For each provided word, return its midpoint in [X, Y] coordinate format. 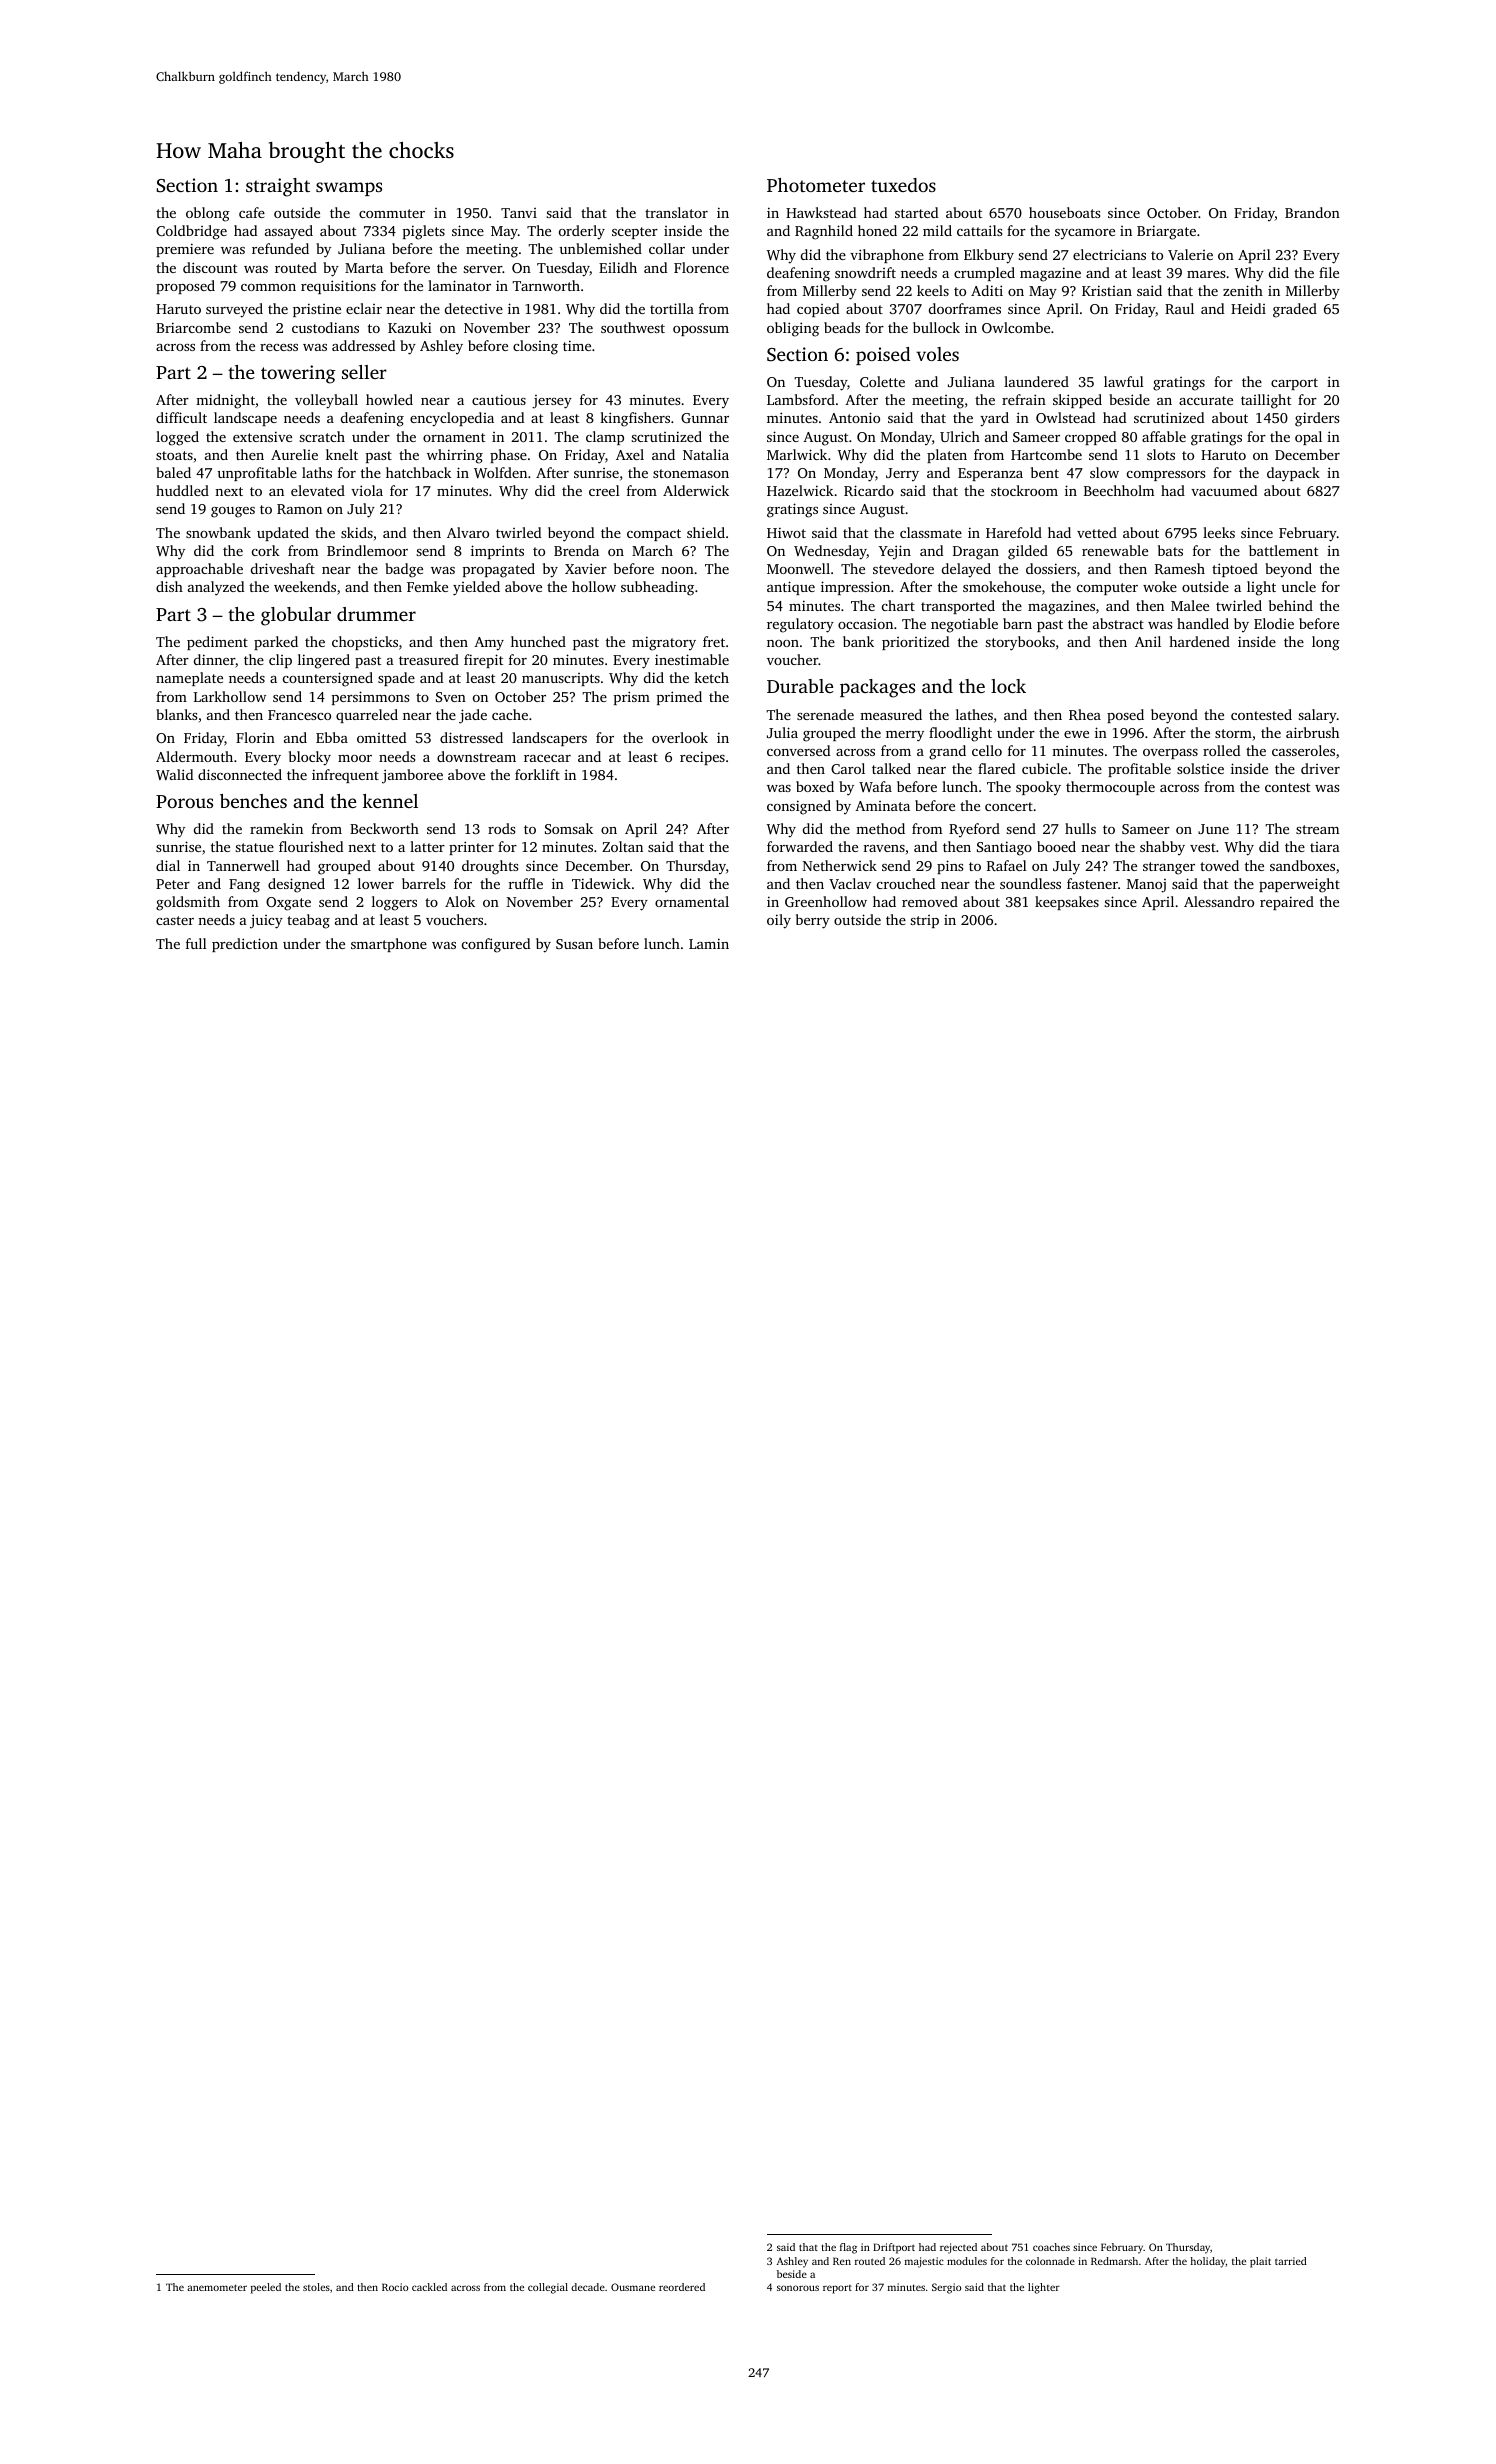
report [837, 2289]
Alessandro [1219, 901]
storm [1233, 733]
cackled [429, 2287]
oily [779, 921]
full [196, 943]
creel [604, 490]
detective [474, 308]
